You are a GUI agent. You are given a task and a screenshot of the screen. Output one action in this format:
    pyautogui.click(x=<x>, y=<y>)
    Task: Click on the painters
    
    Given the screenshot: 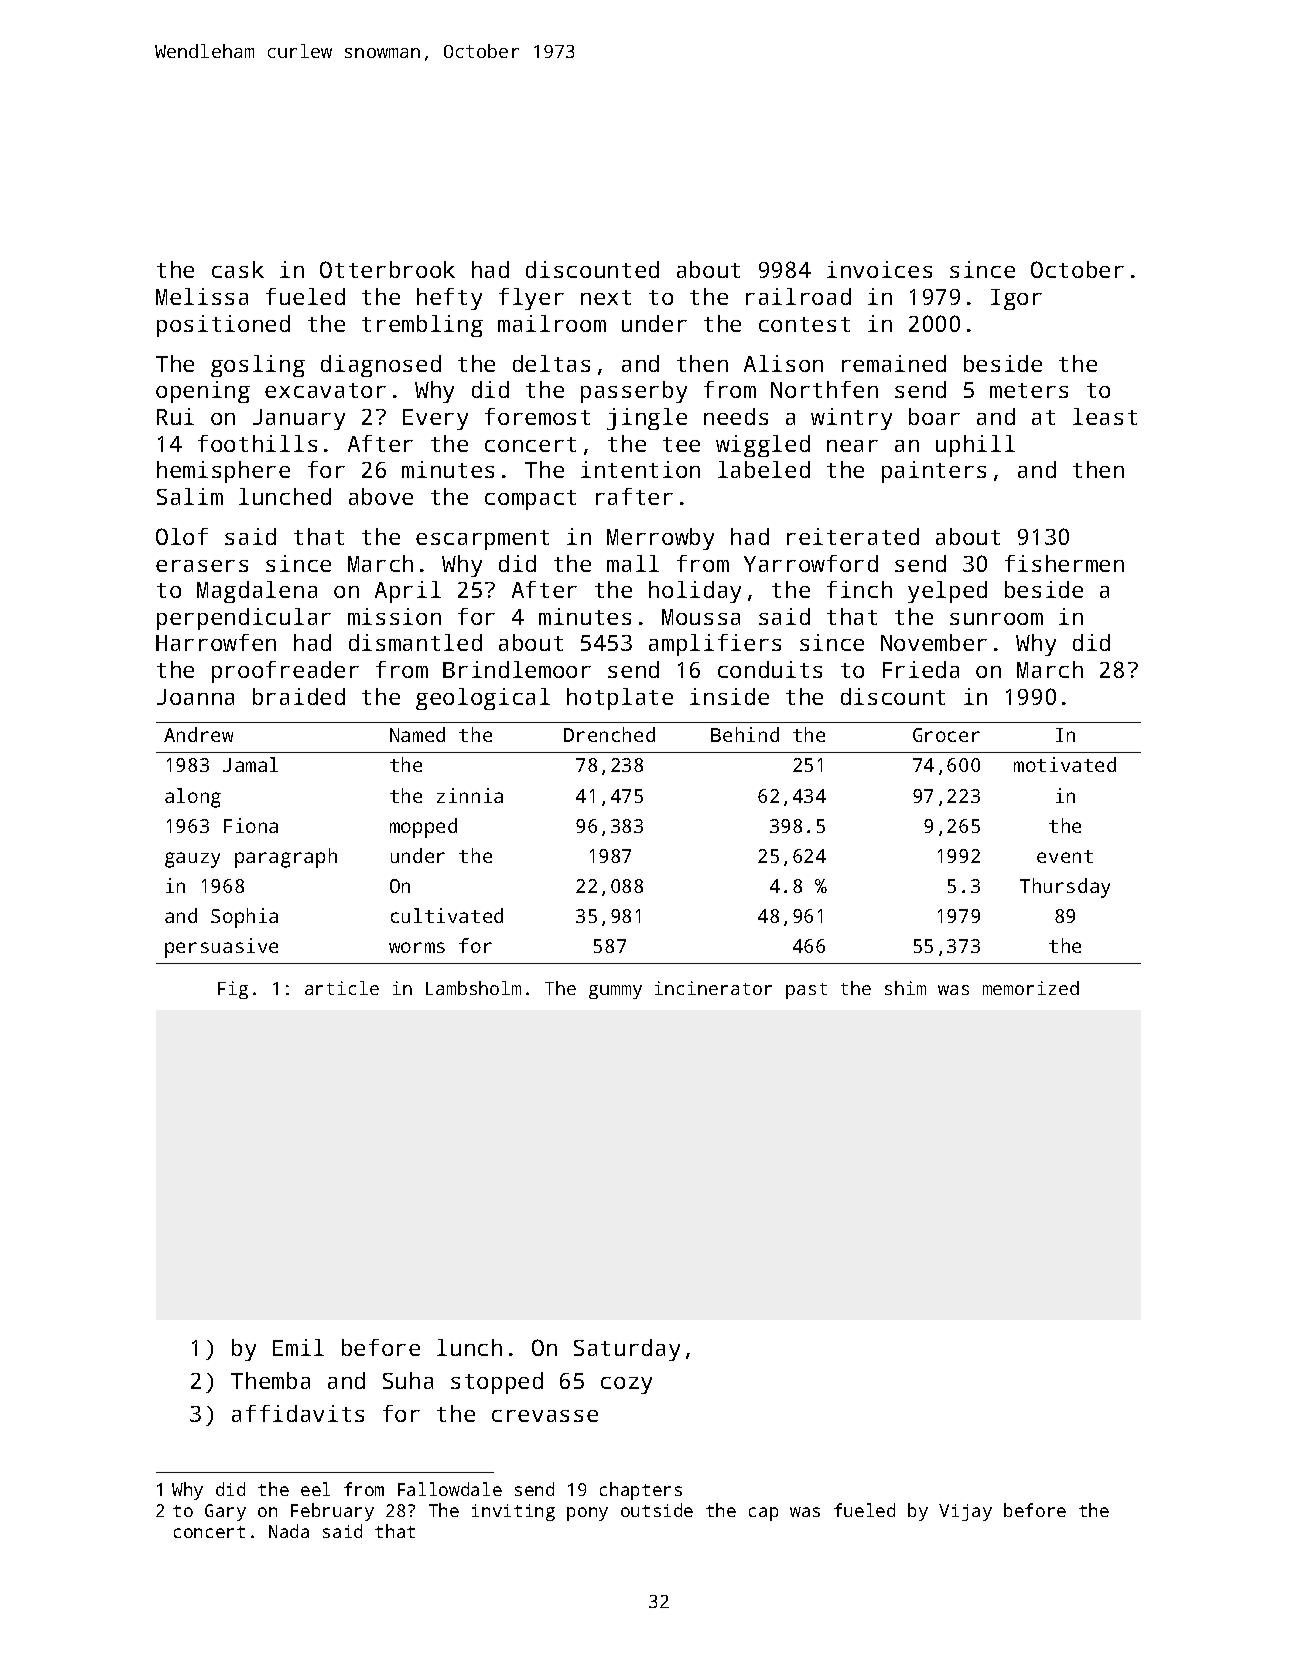 What is the action you would take?
    pyautogui.click(x=934, y=472)
